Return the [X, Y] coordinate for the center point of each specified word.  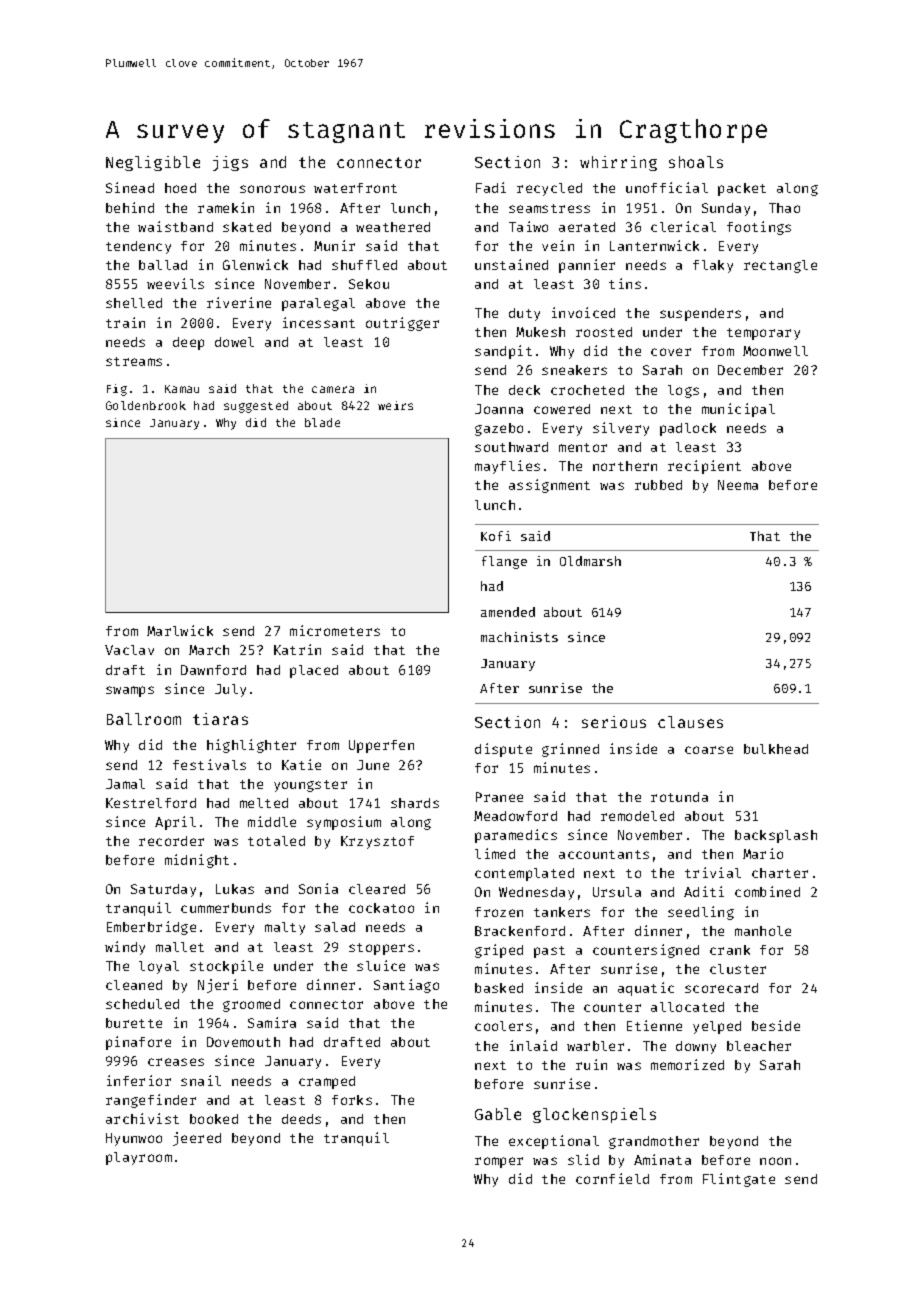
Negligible [153, 163]
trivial [713, 872]
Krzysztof [377, 842]
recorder [171, 841]
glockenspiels [594, 1115]
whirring [618, 163]
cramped [327, 1082]
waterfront [355, 188]
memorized [687, 1064]
